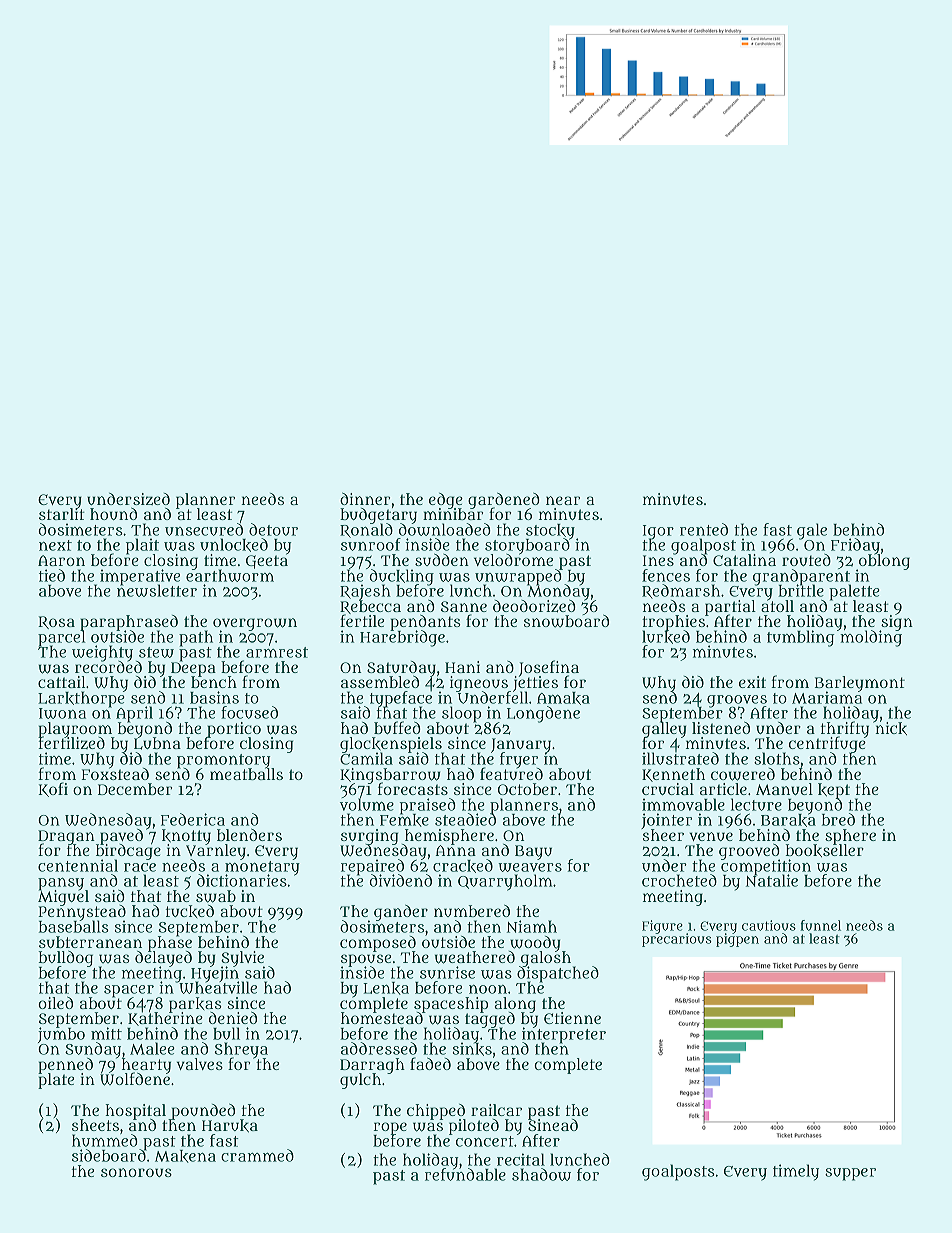 Image resolution: width=952 pixels, height=1233 pixels. I want to click on gale, so click(812, 531).
